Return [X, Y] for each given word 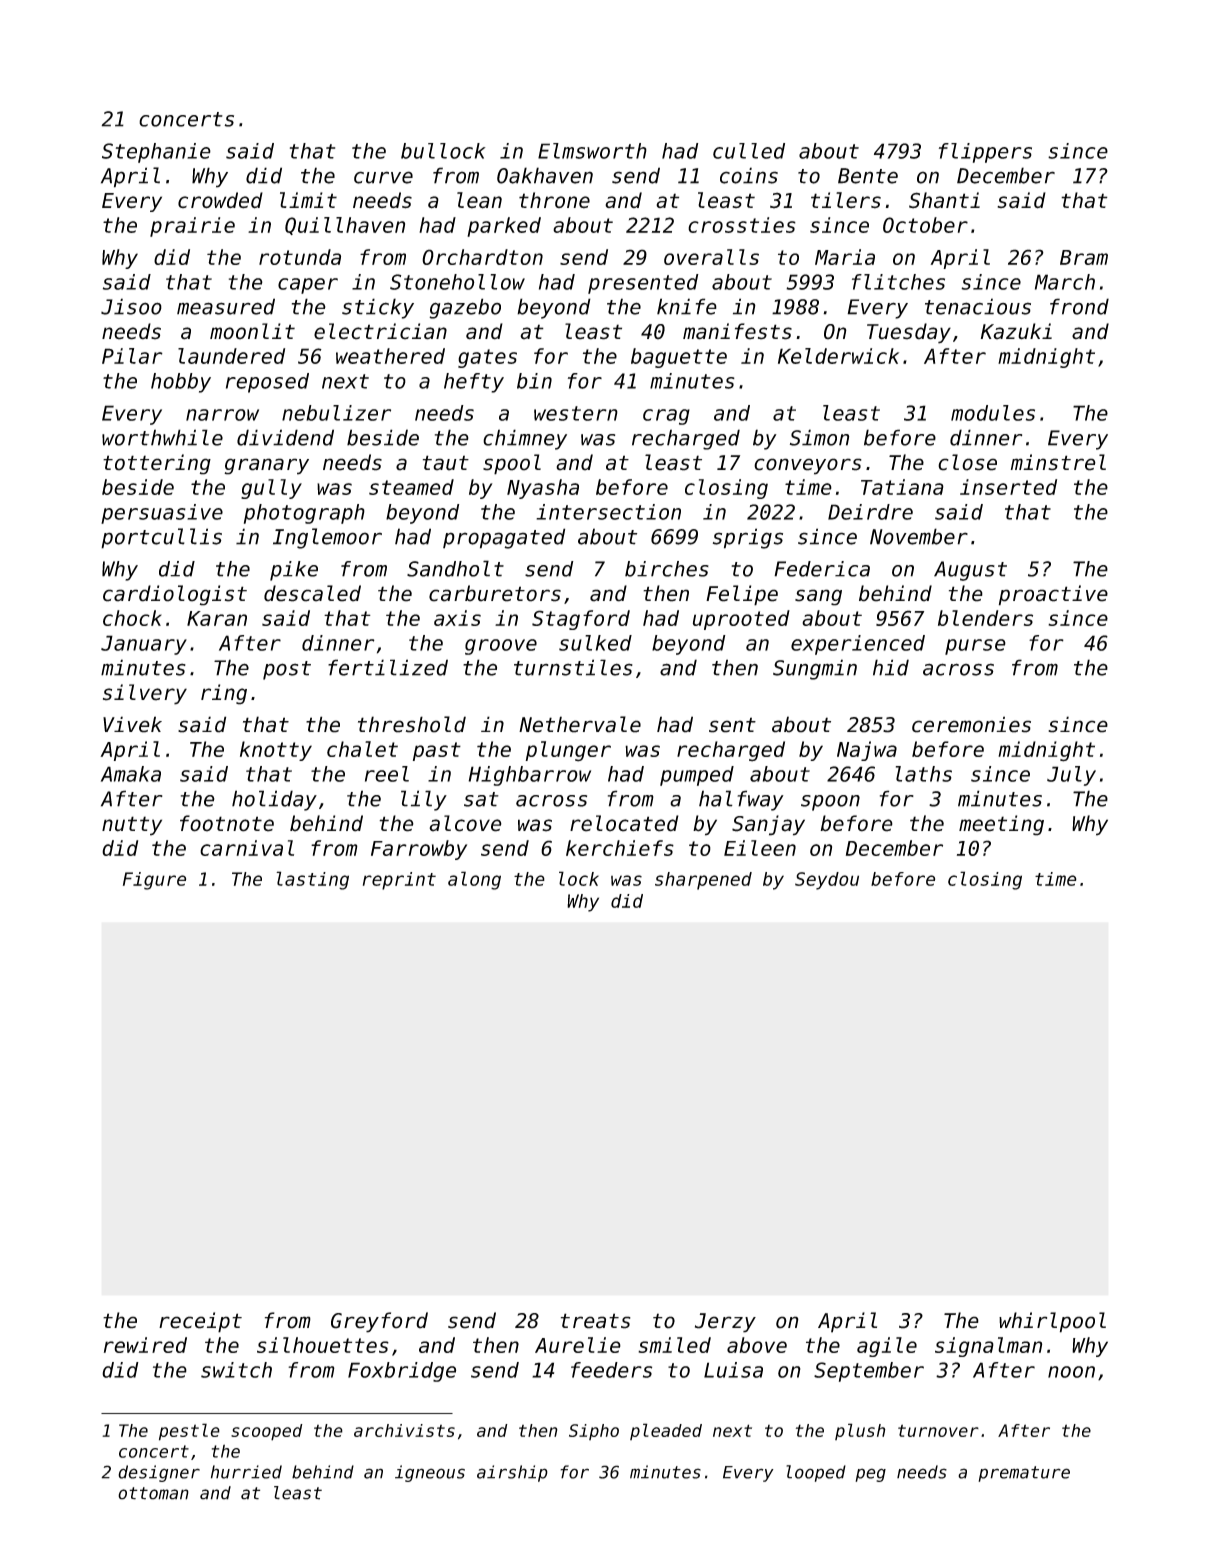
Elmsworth [592, 151]
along [474, 880]
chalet [362, 749]
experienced [858, 645]
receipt [200, 1322]
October [925, 225]
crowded [220, 200]
